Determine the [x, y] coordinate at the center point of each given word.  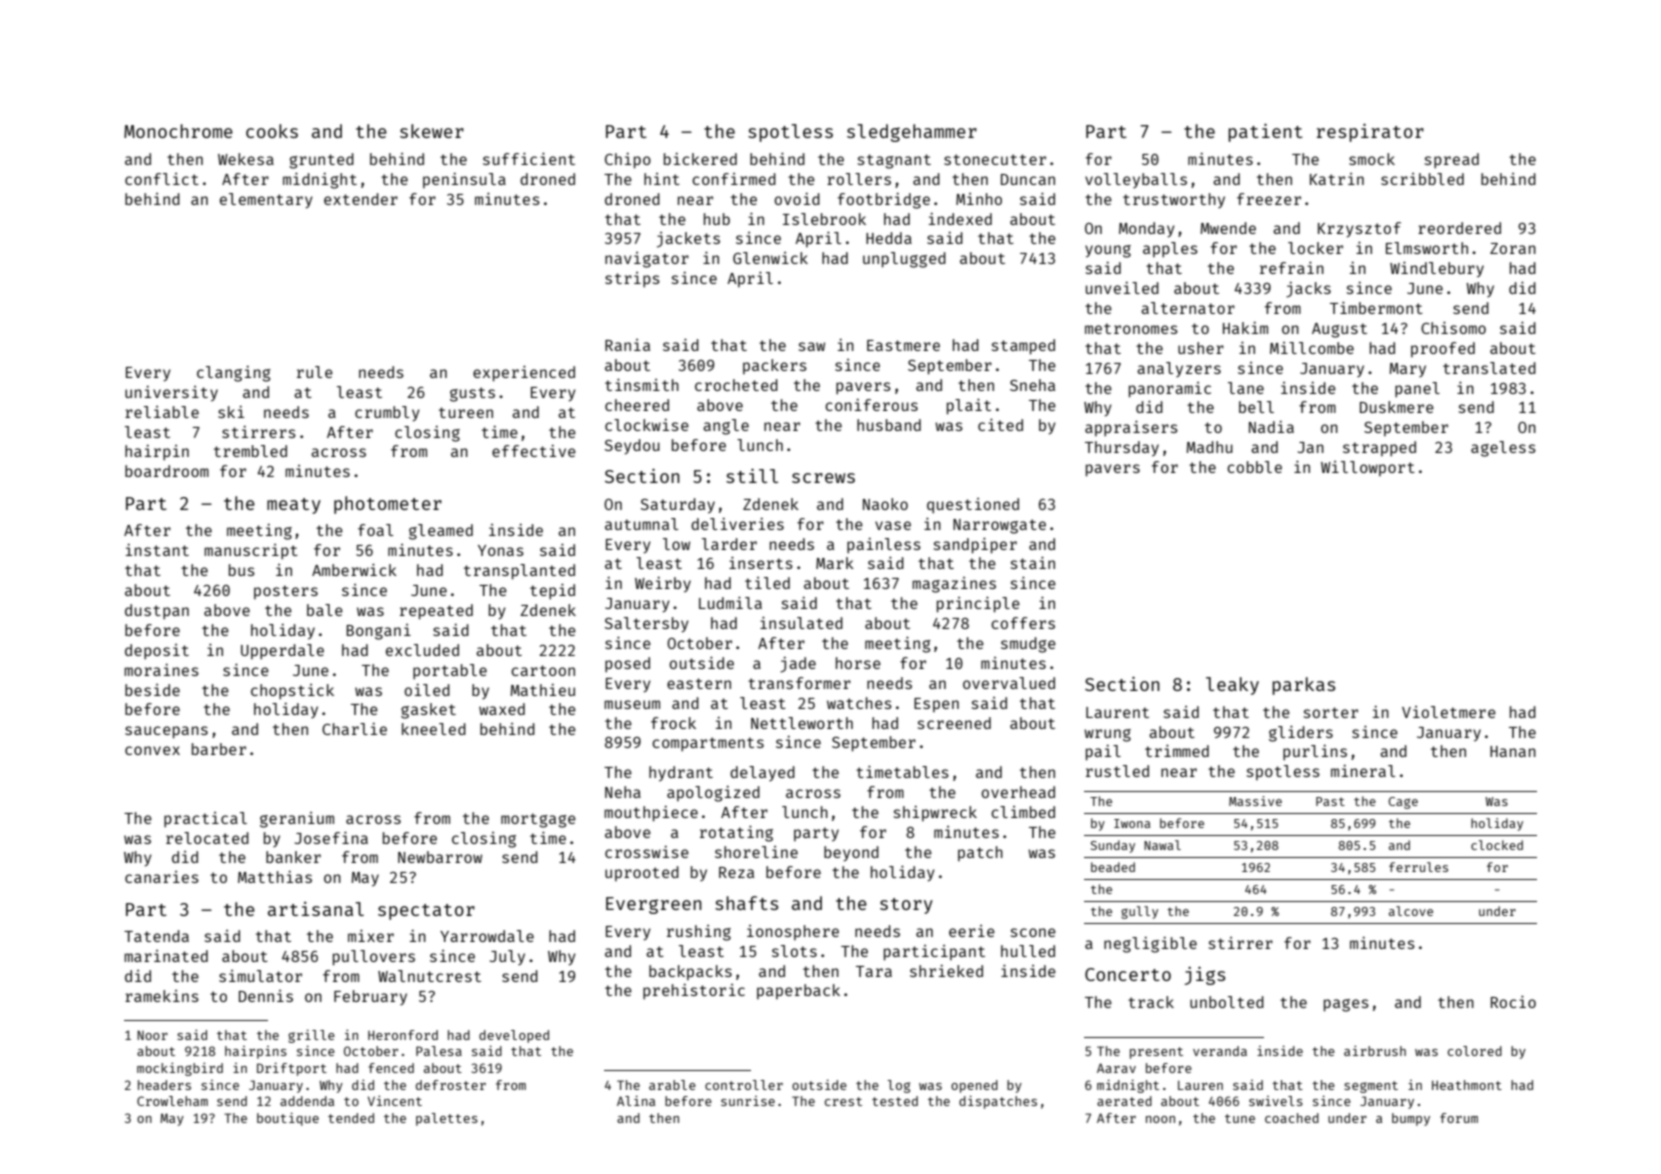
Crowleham [172, 1101]
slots [794, 951]
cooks [272, 131]
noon [1160, 1119]
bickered [700, 159]
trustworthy [1174, 200]
